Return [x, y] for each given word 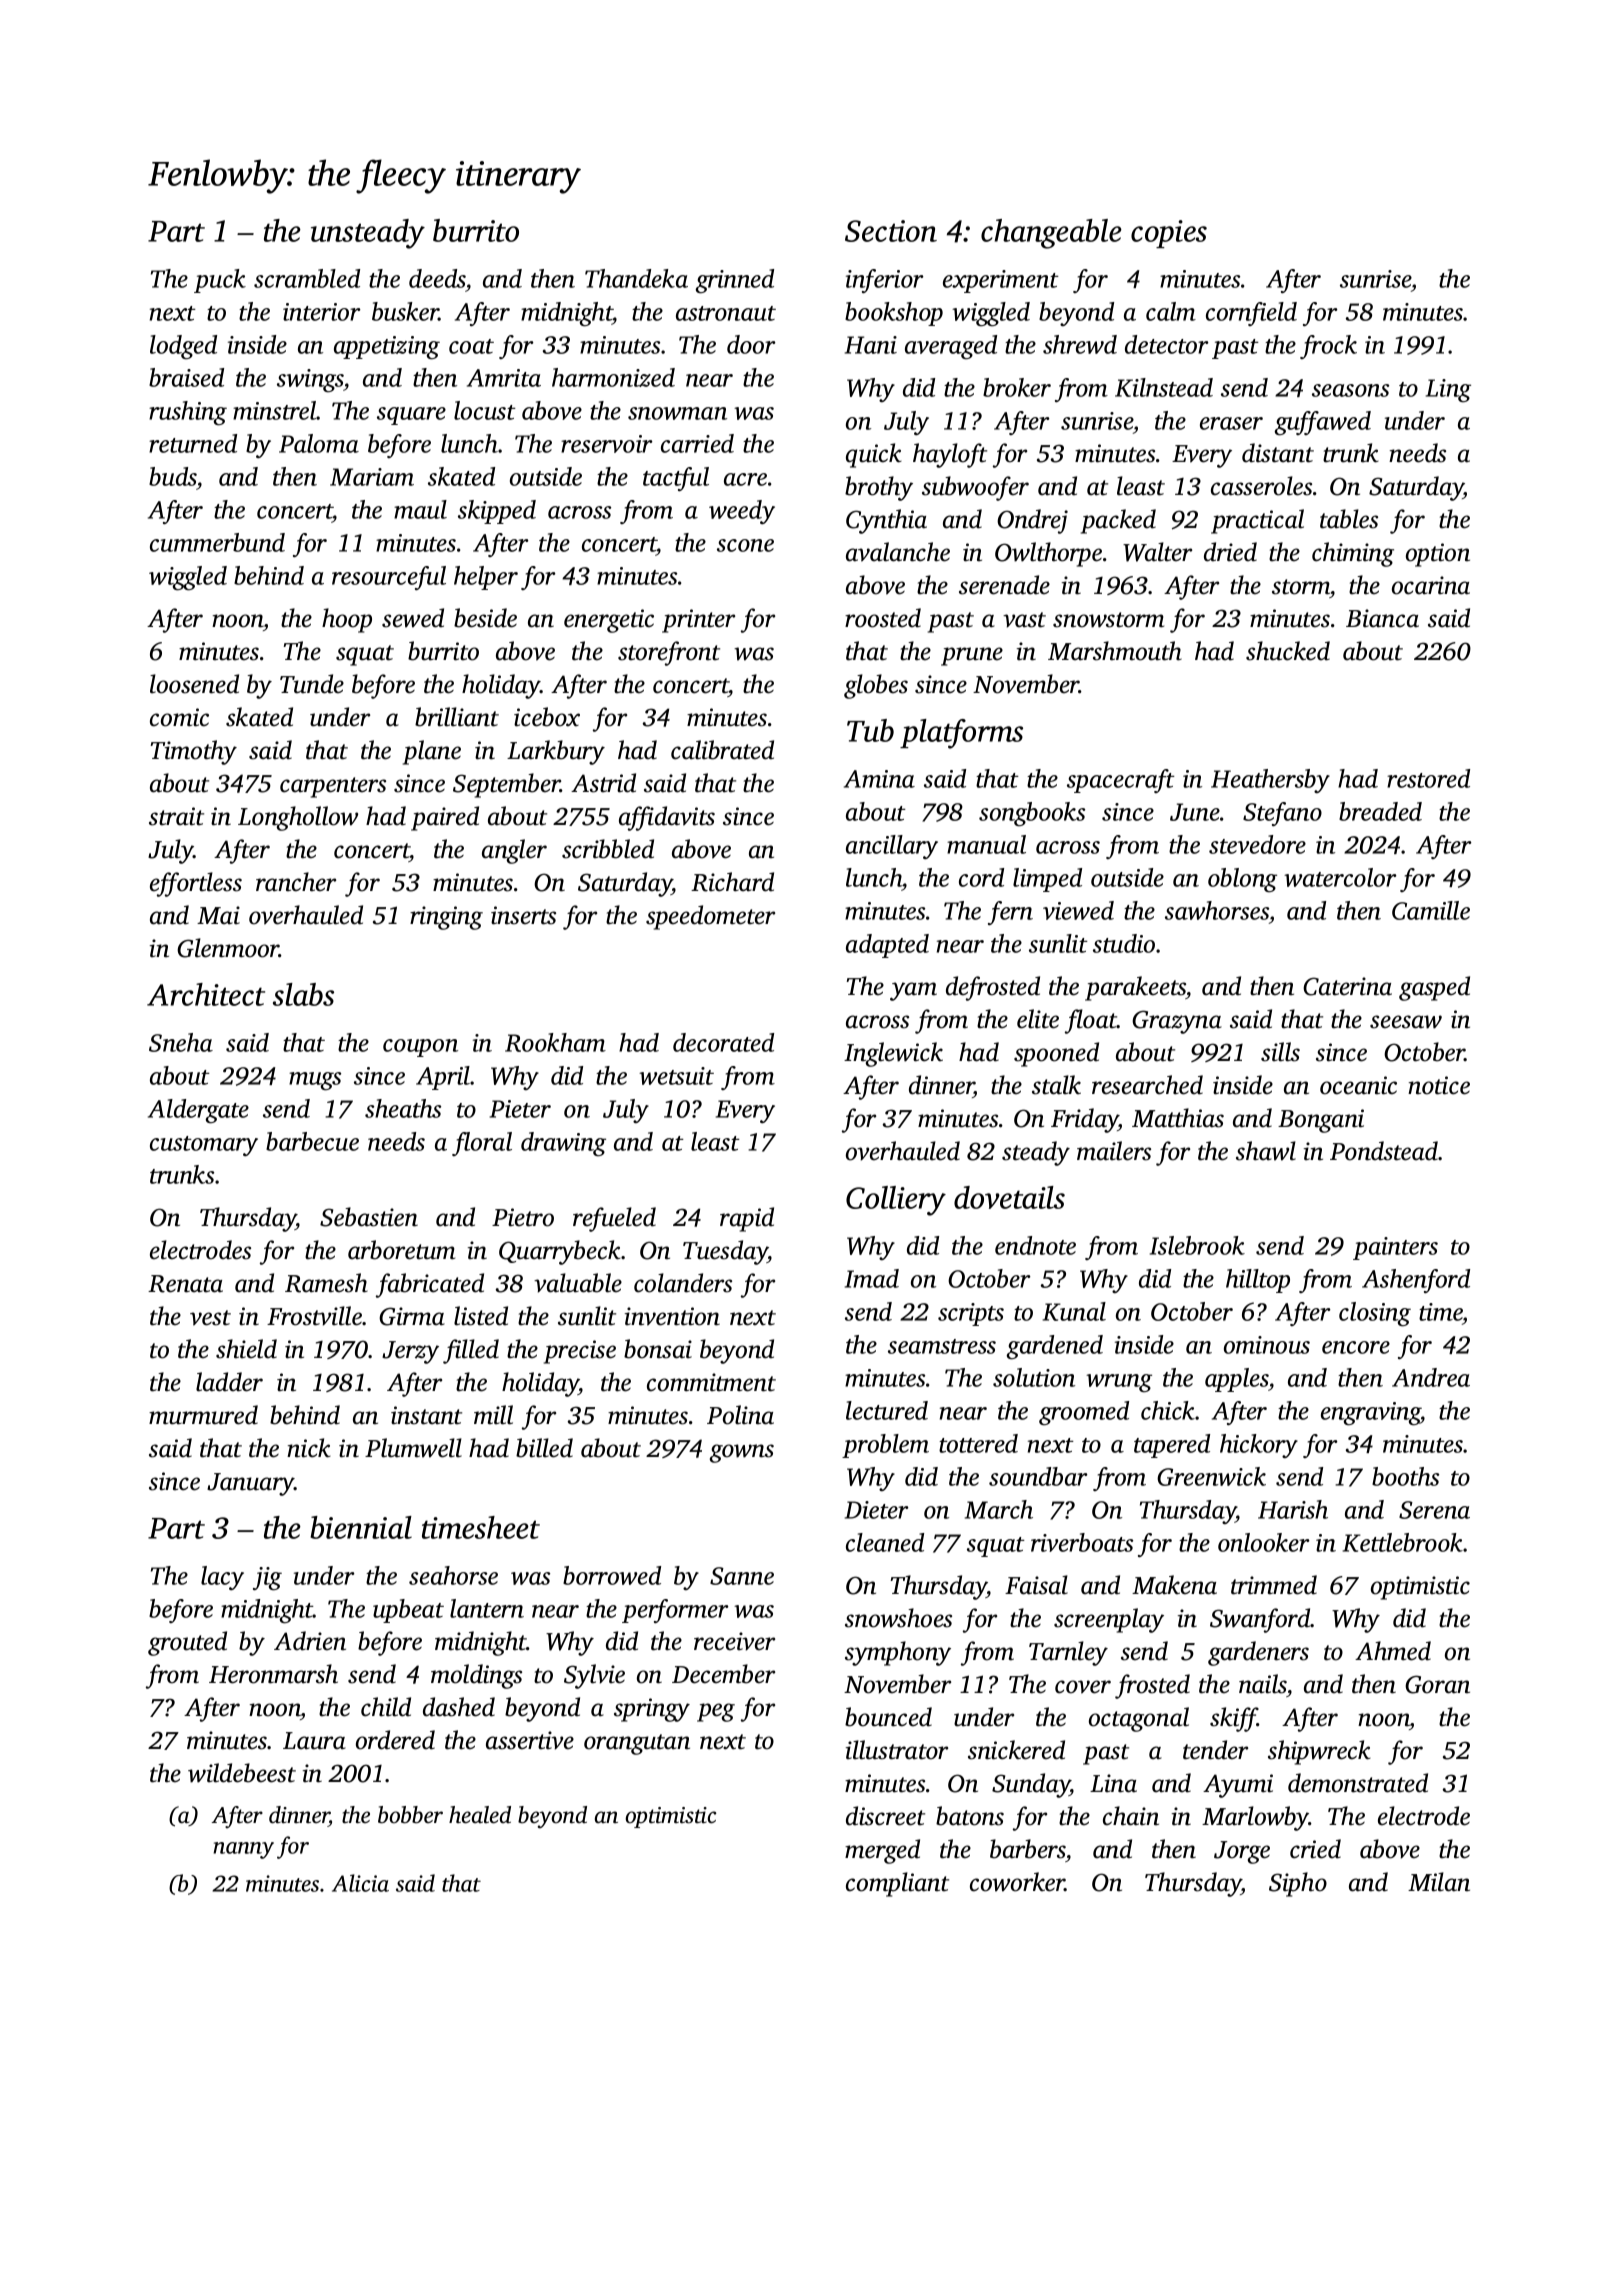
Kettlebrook [1403, 1542]
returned [193, 443]
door [751, 344]
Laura [314, 1741]
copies [1169, 234]
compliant [897, 1884]
